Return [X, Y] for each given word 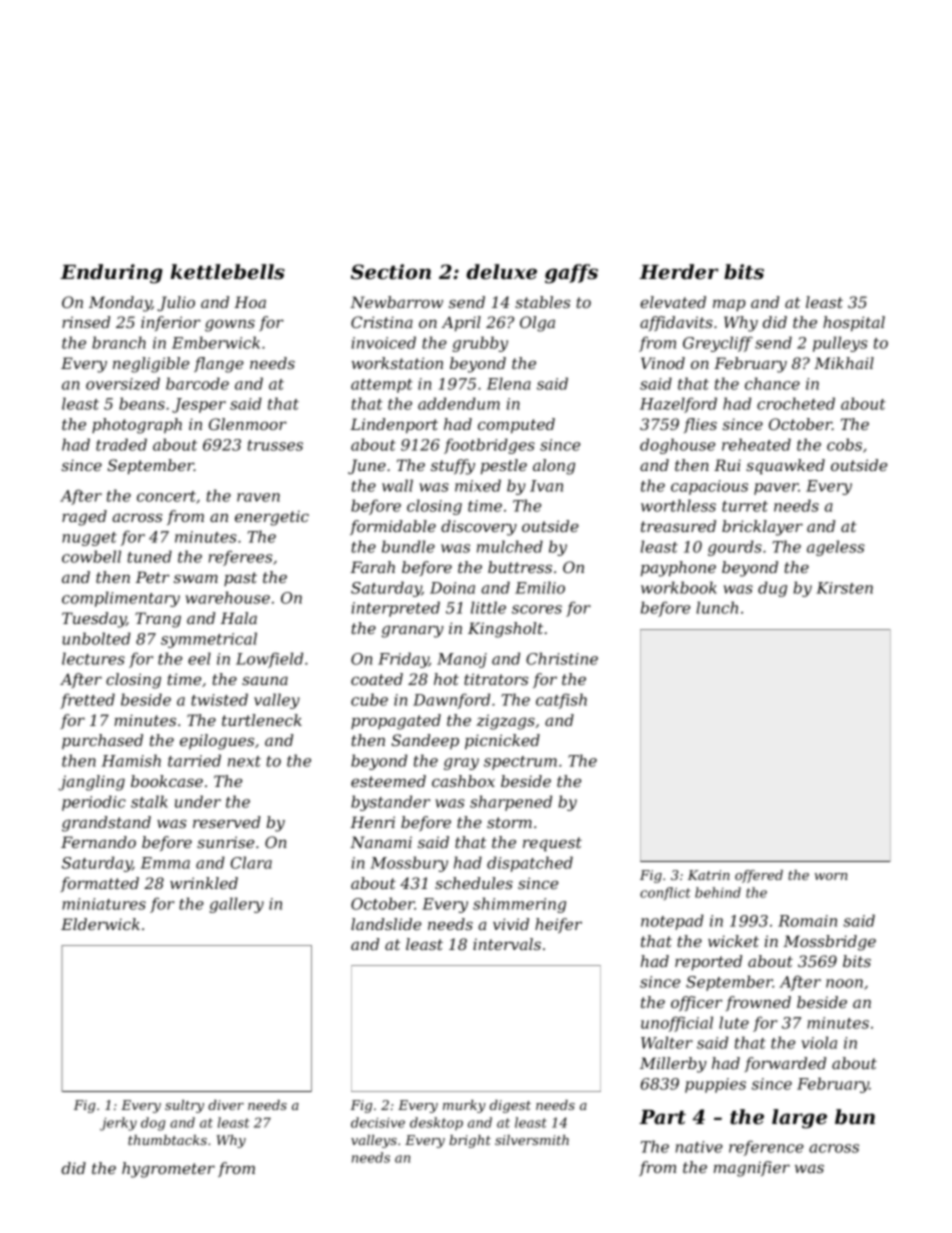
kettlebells [228, 272]
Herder [679, 272]
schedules [474, 883]
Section [391, 272]
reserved [227, 822]
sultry [184, 1106]
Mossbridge [829, 943]
